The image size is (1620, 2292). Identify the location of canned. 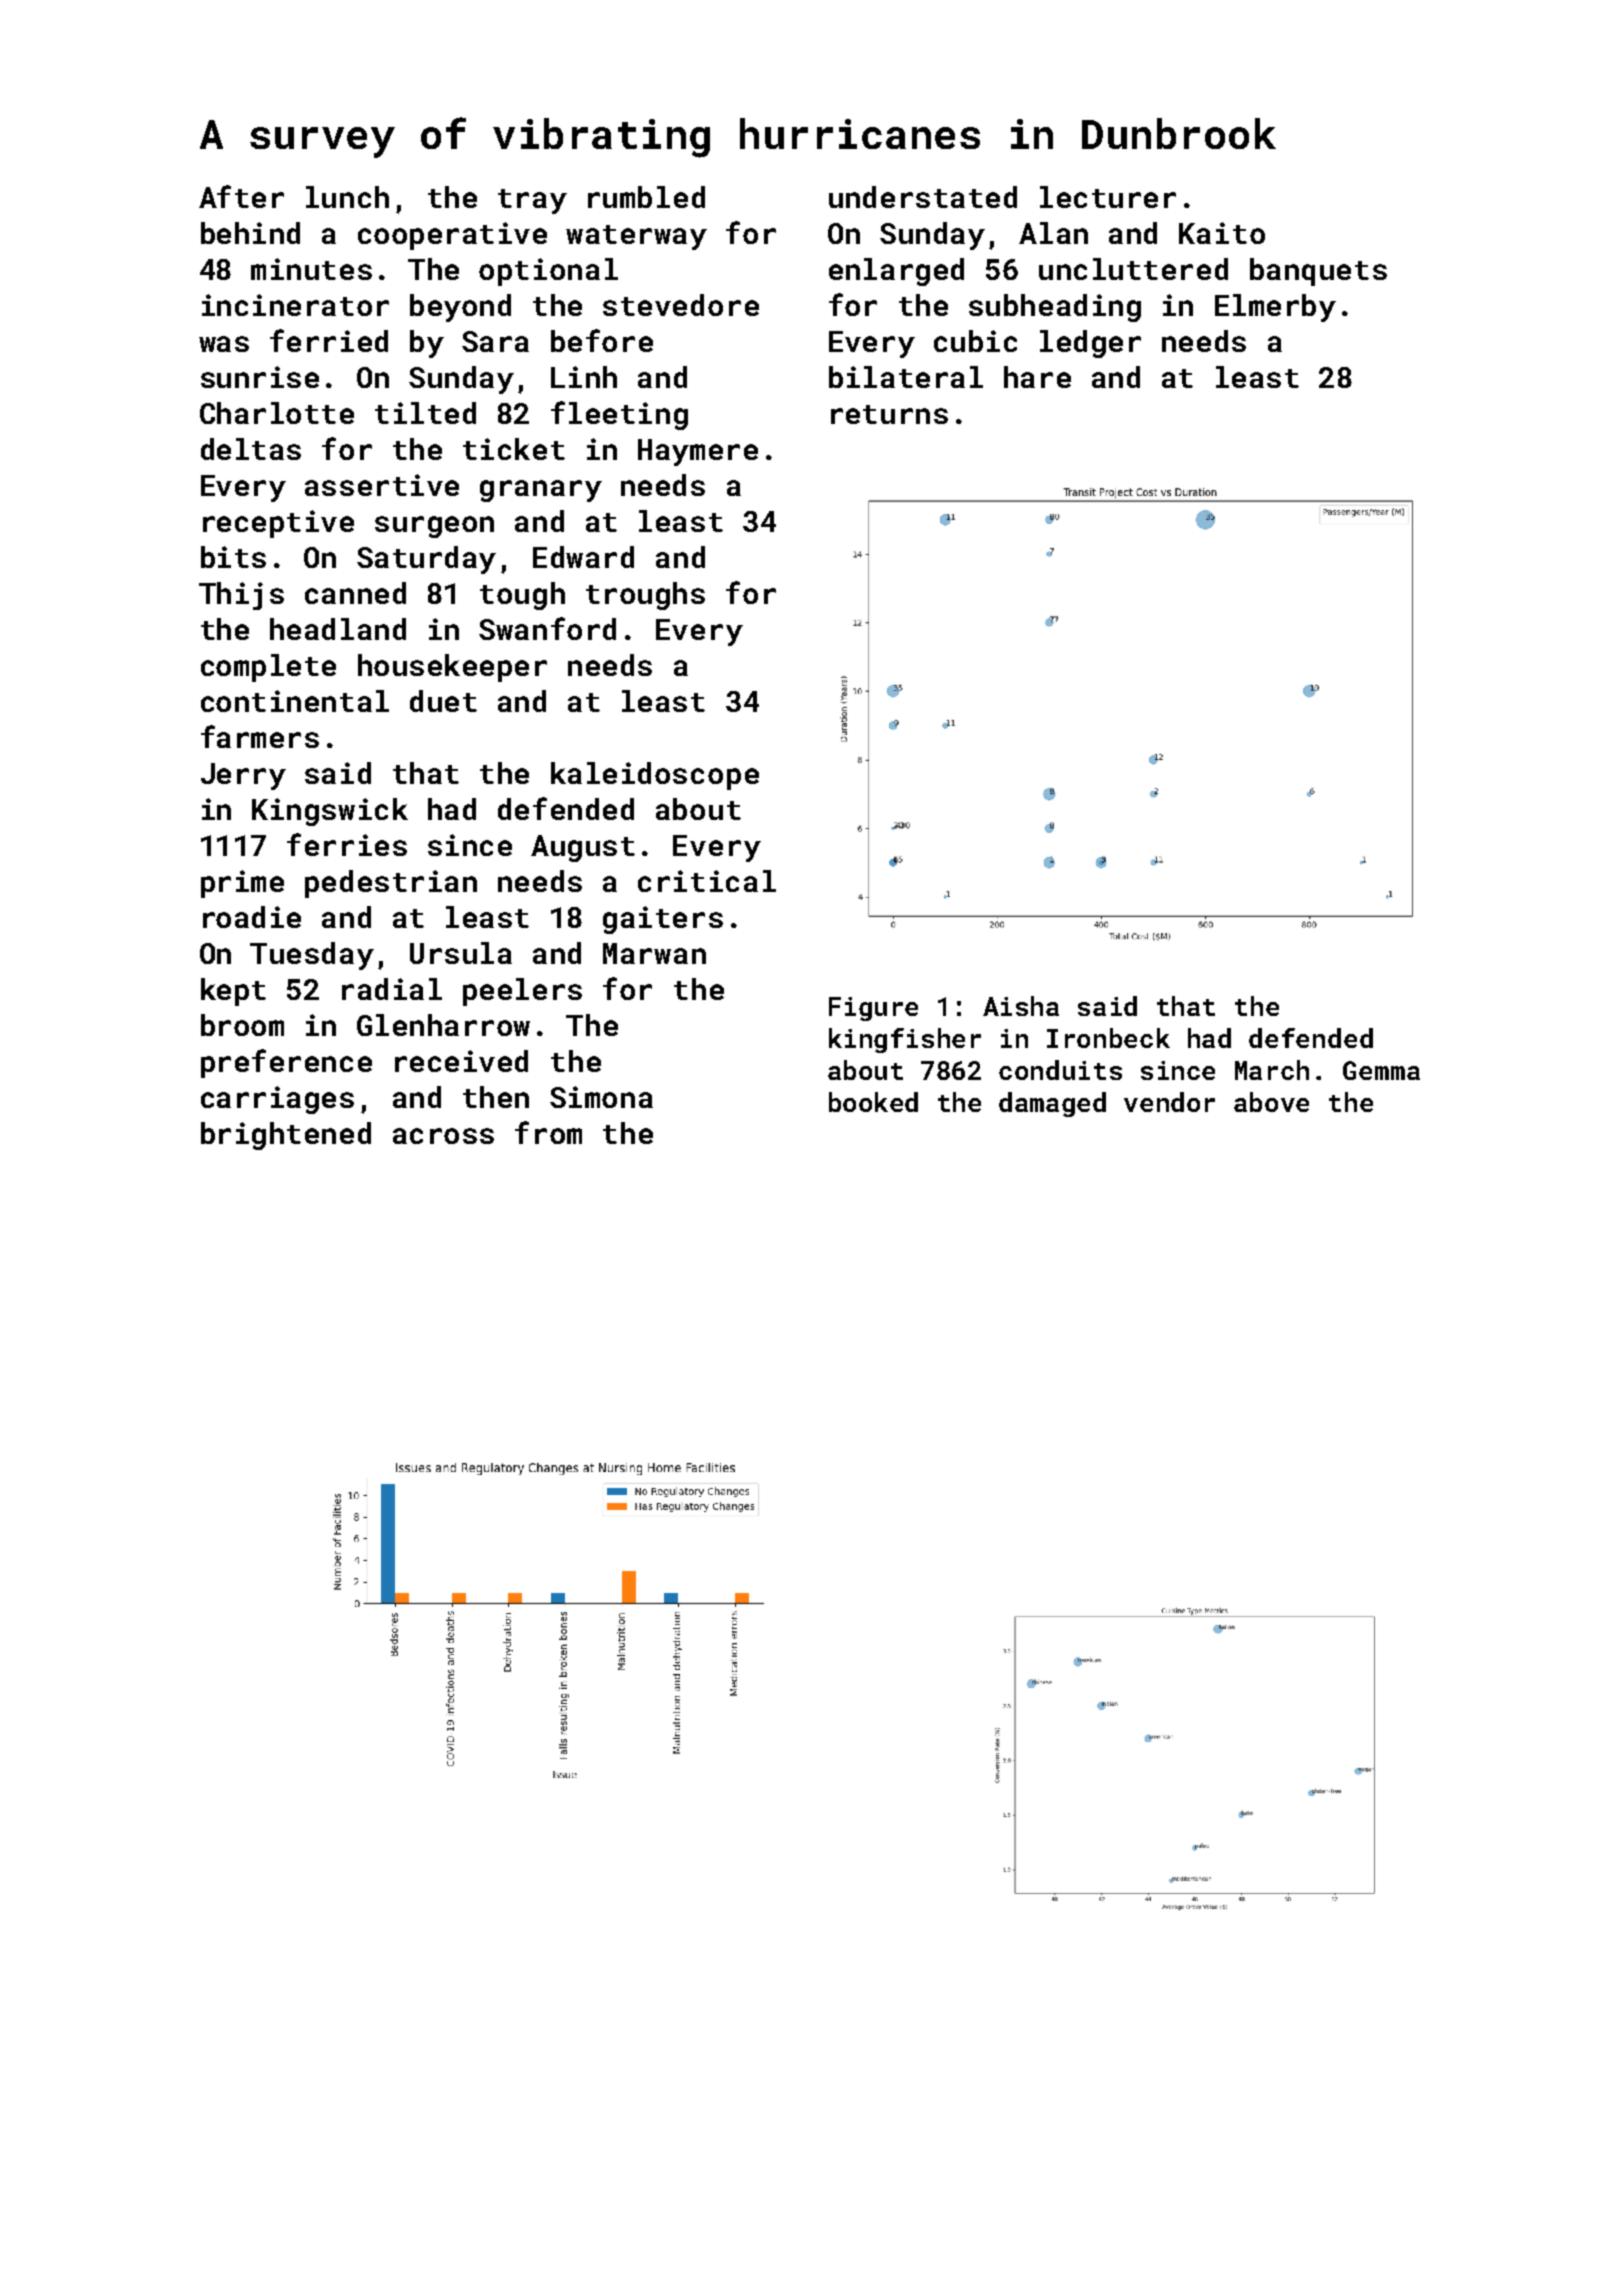
(355, 593).
